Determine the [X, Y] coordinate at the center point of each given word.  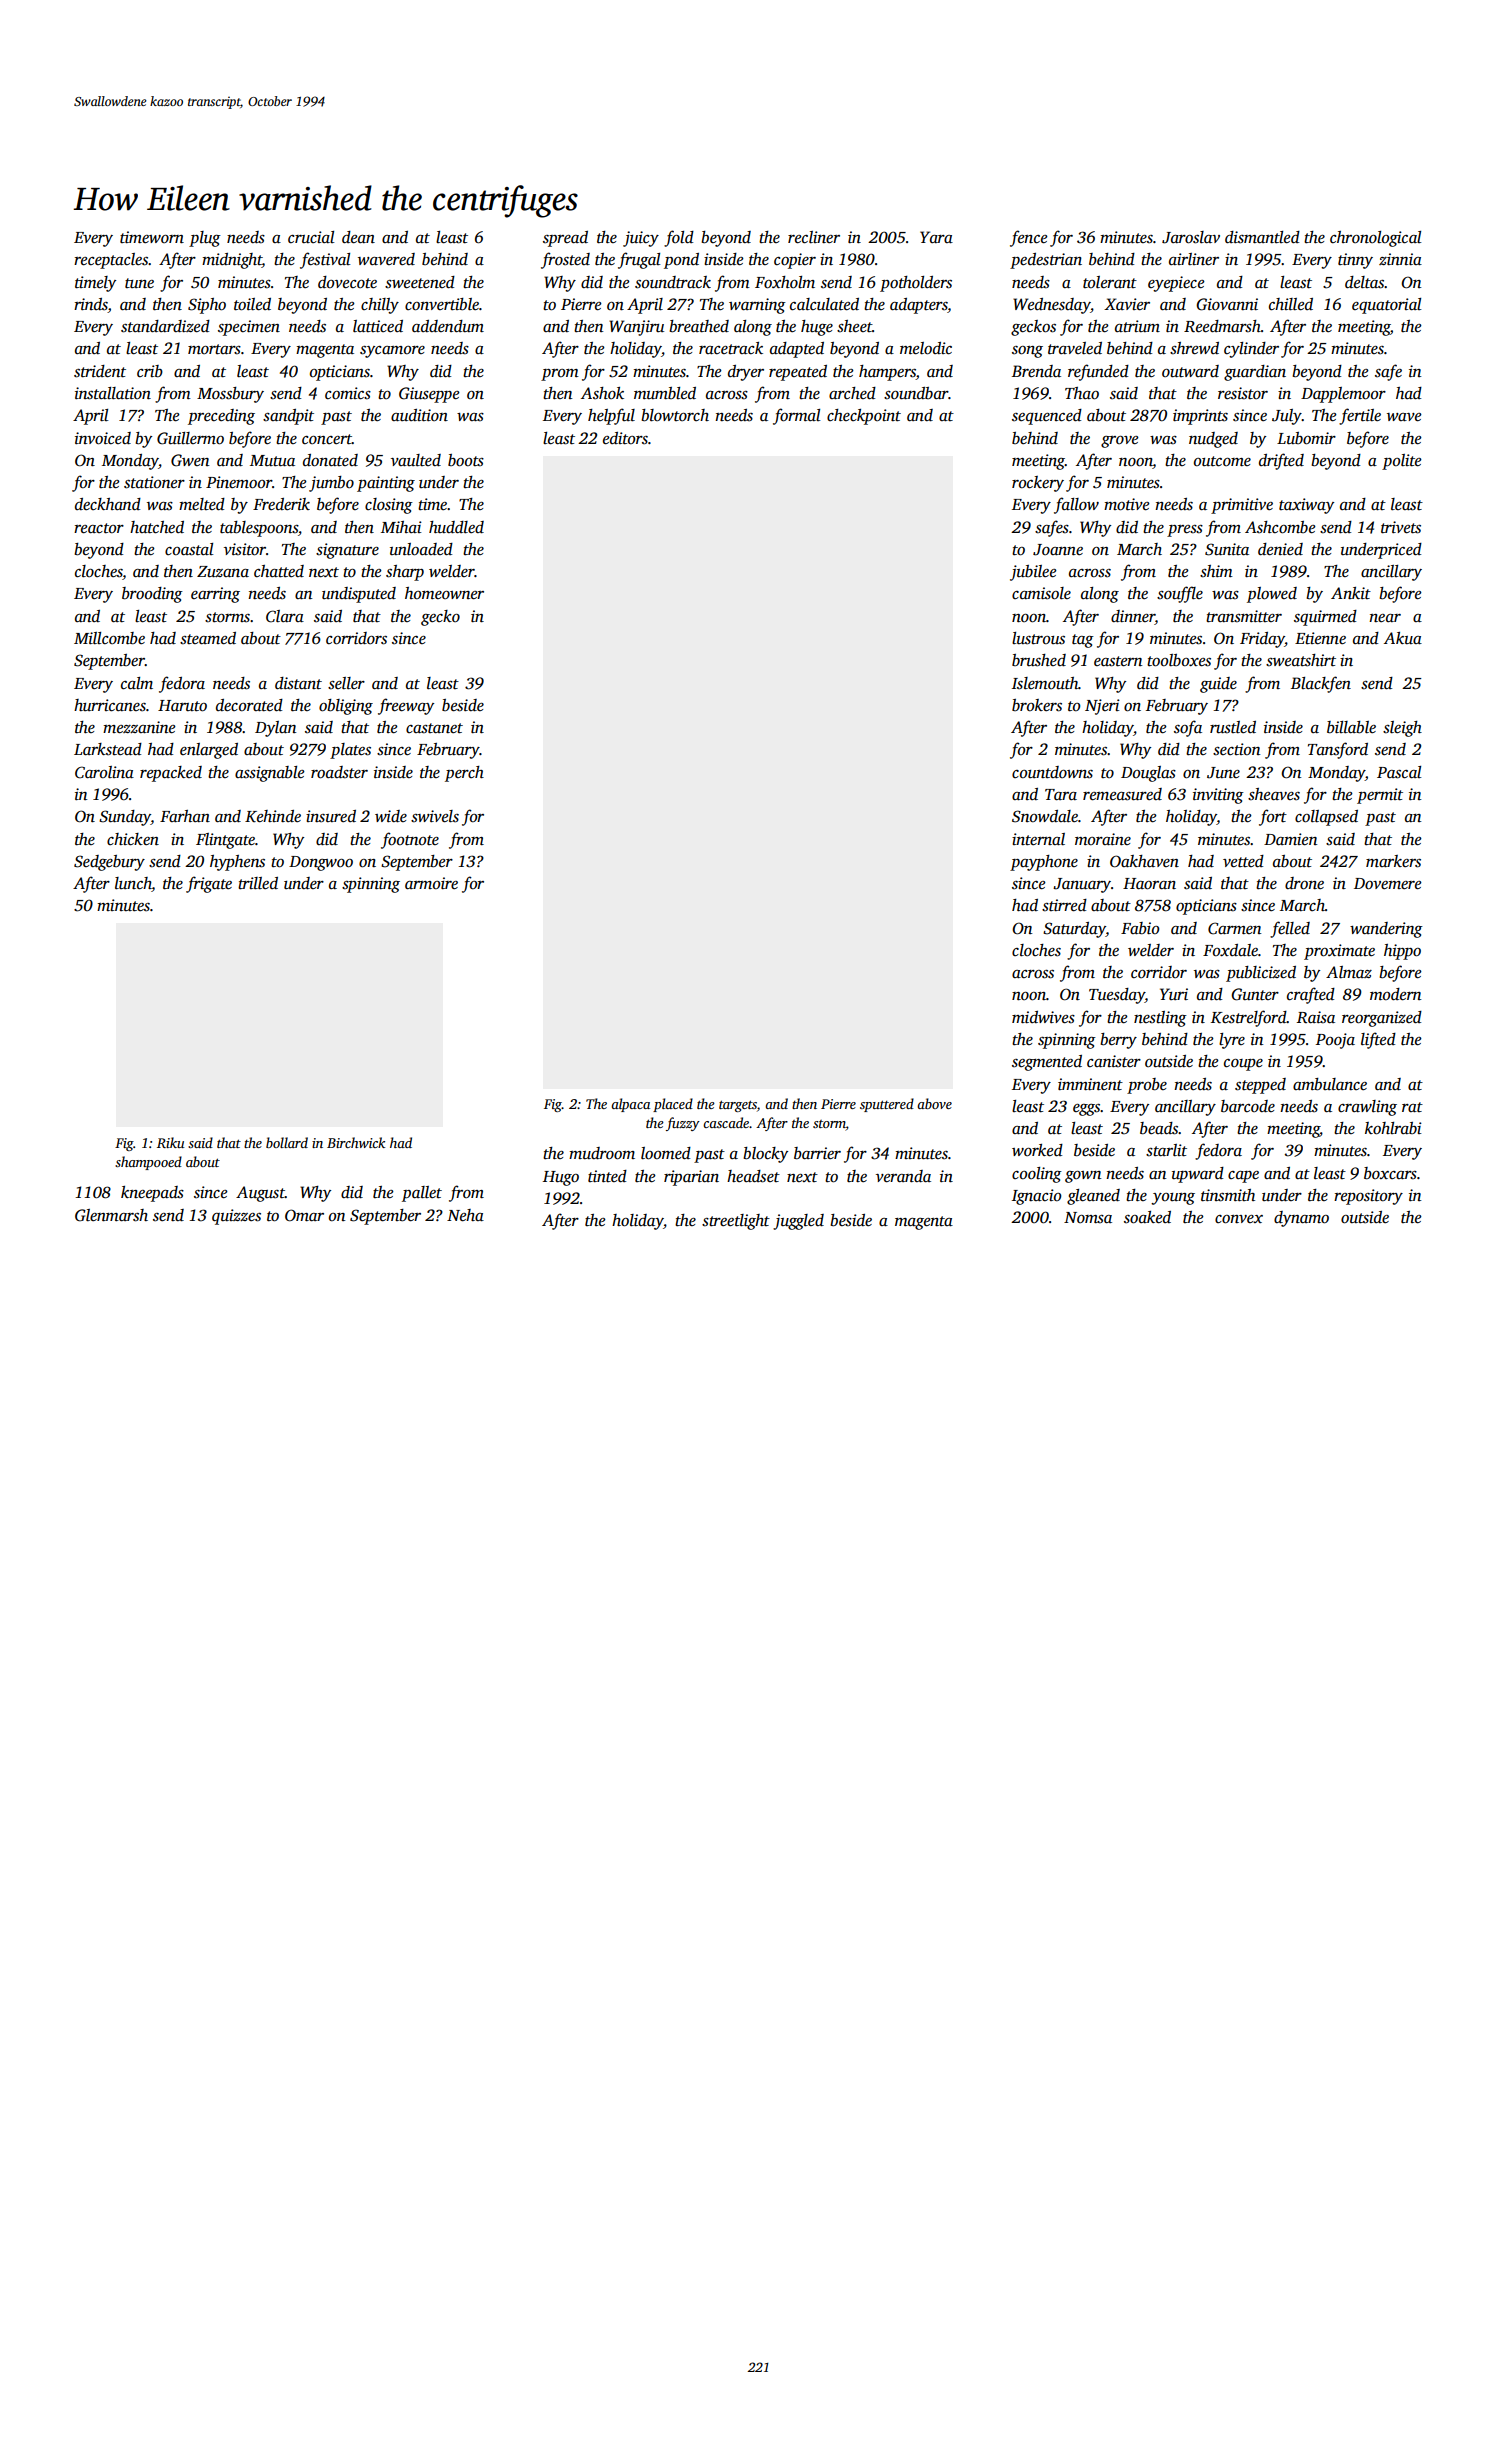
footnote [410, 840]
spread [565, 239]
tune [139, 283]
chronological [1376, 239]
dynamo [1301, 1219]
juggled [798, 1222]
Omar [304, 1215]
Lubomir [1306, 438]
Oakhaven [1144, 861]
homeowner [444, 593]
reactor [99, 528]
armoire [431, 883]
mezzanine [139, 727]
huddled [456, 527]
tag [1083, 641]
